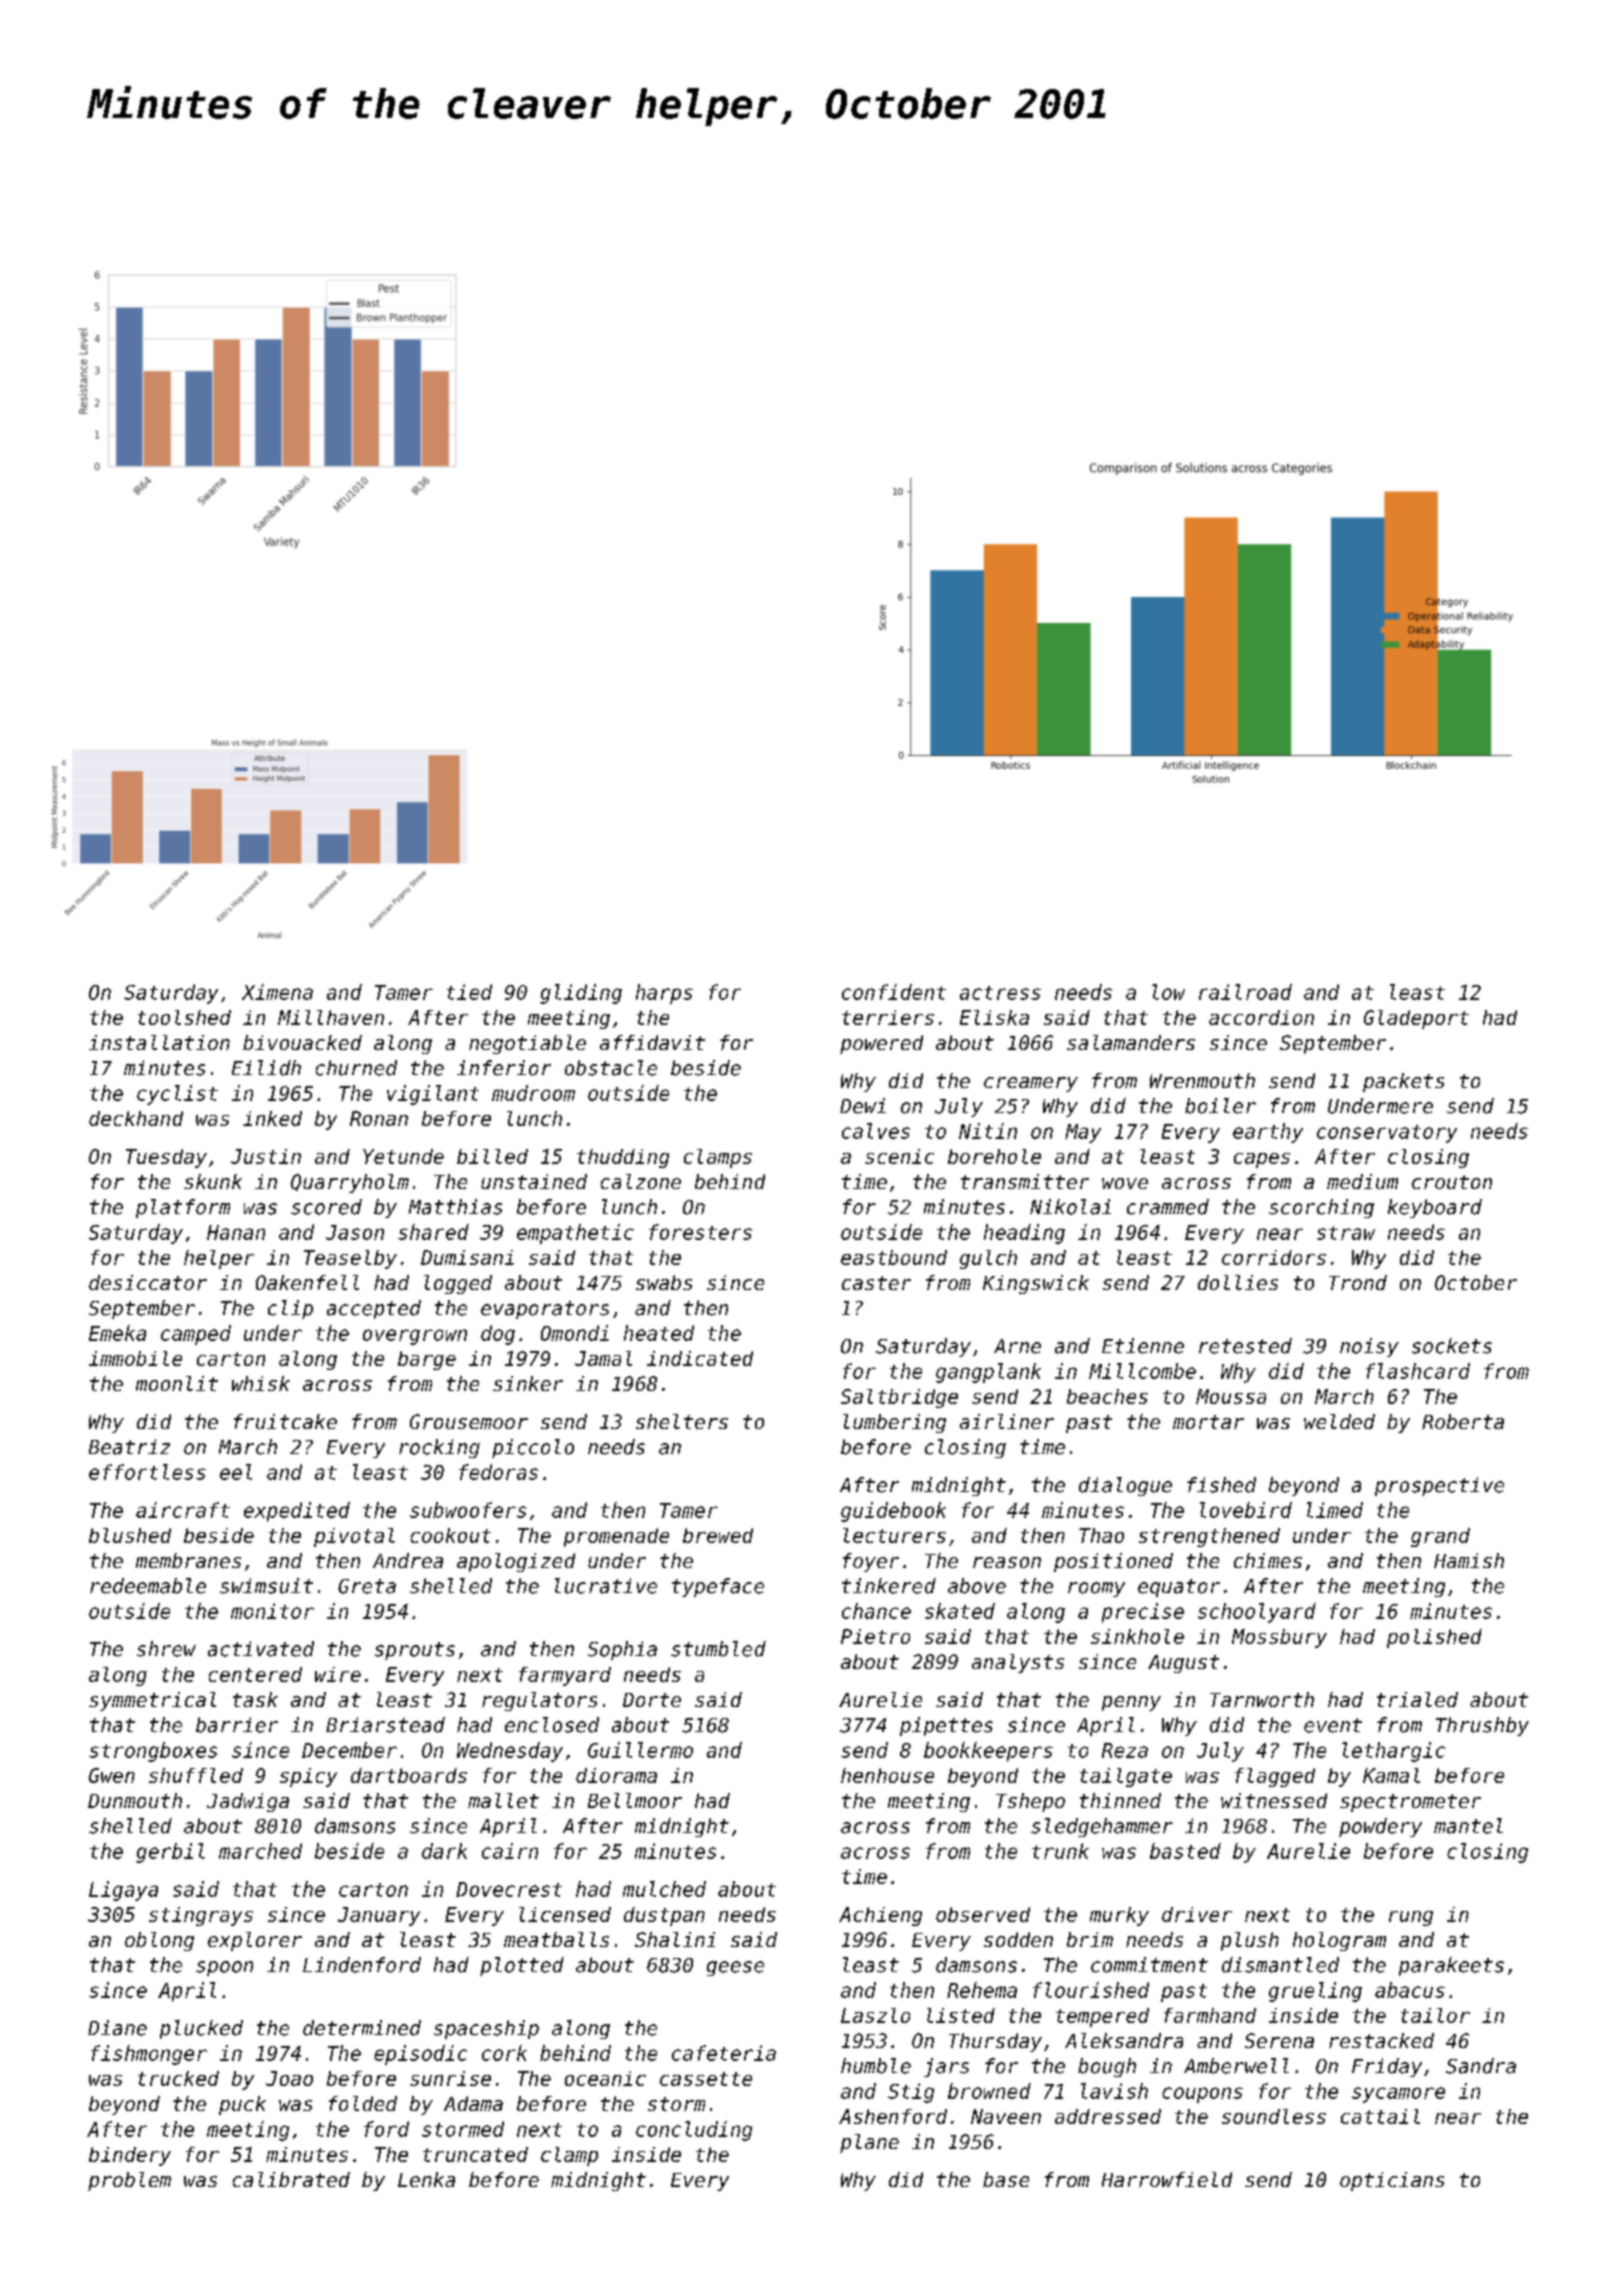 The image size is (1620, 2292). Describe the element at coordinates (469, 992) in the document. I see `tied` at that location.
